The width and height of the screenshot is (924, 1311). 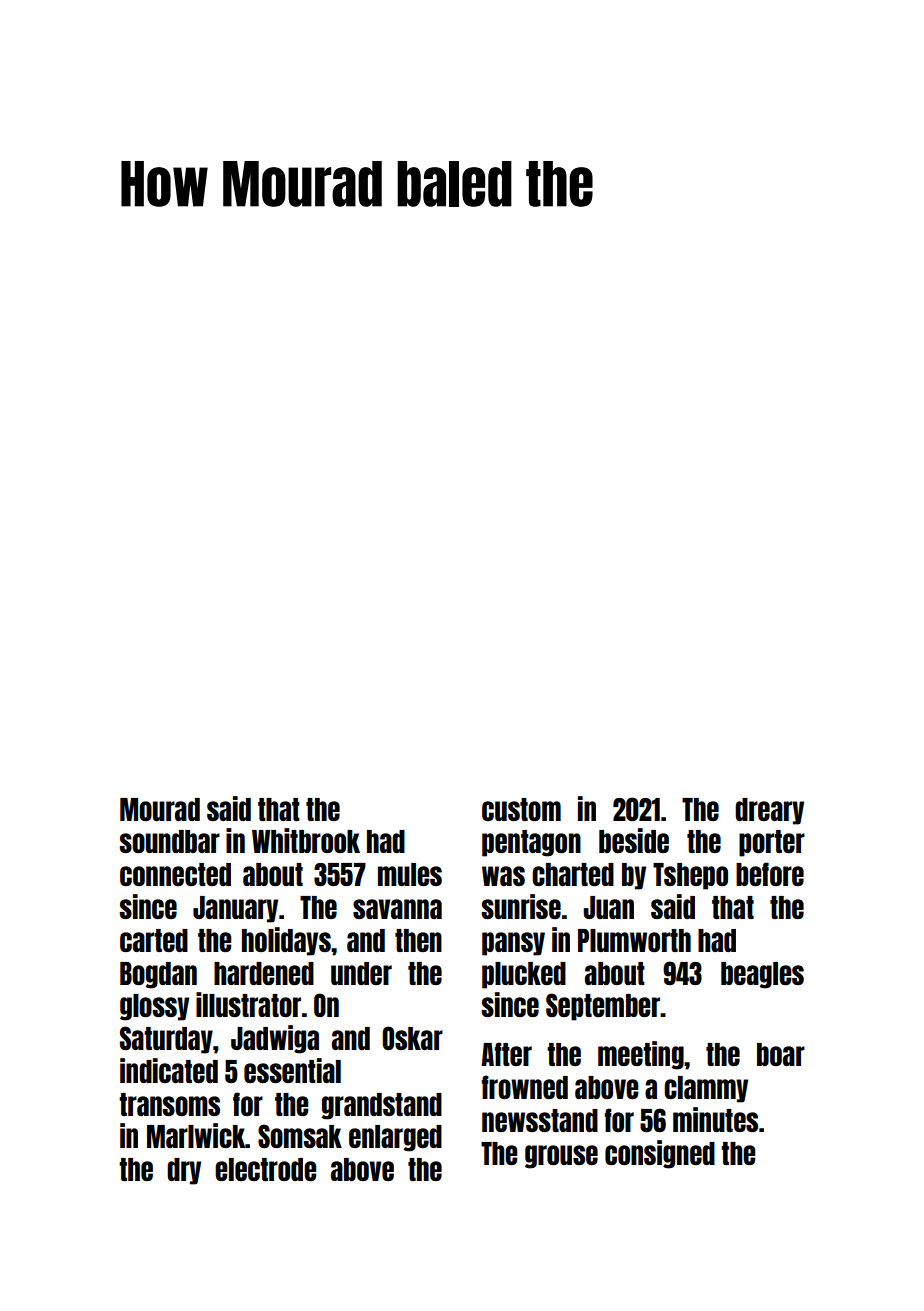 What do you see at coordinates (412, 1038) in the screenshot?
I see `Oskar` at bounding box center [412, 1038].
